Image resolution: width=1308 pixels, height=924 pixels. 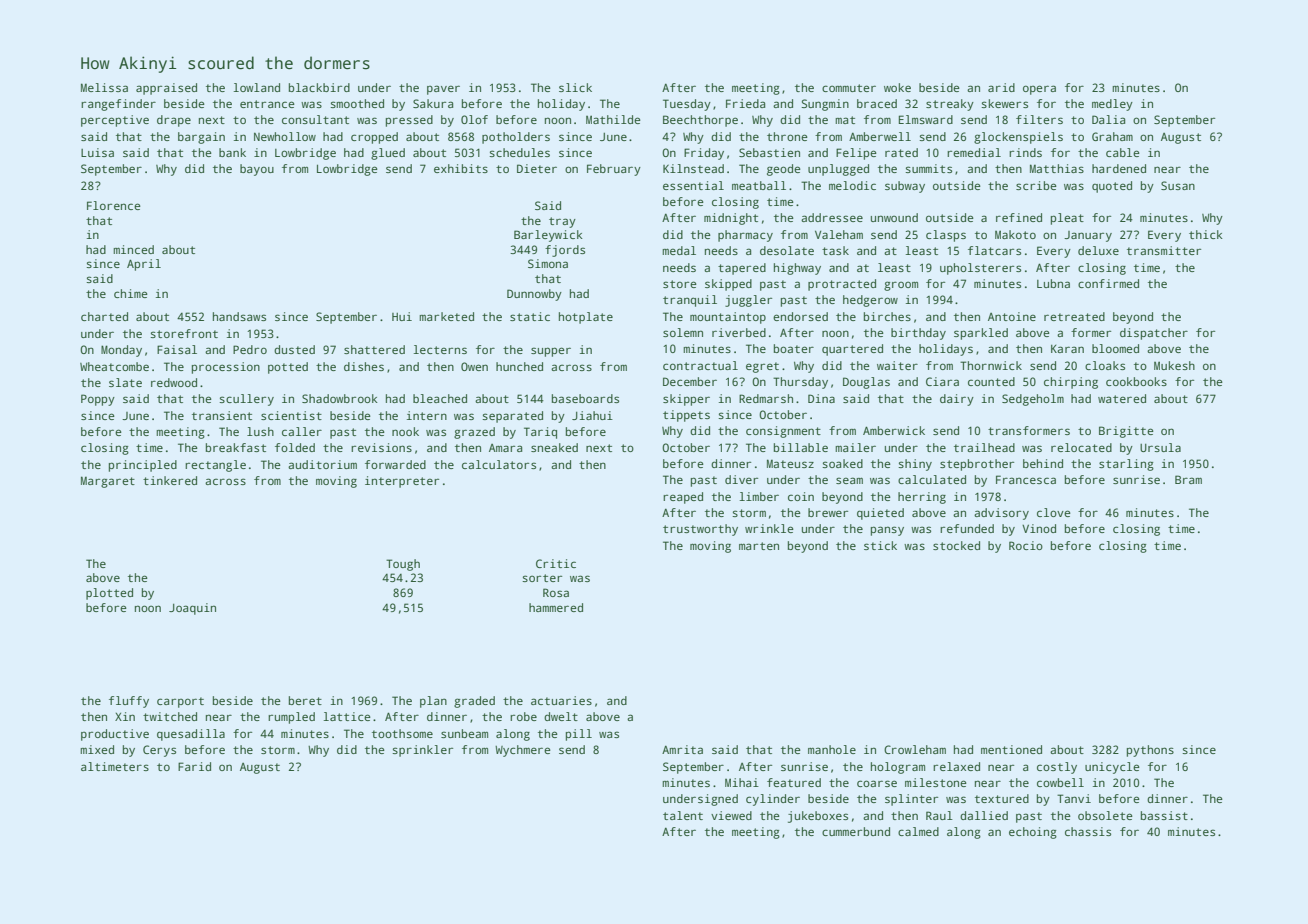 I want to click on Joaquin, so click(x=192, y=609).
